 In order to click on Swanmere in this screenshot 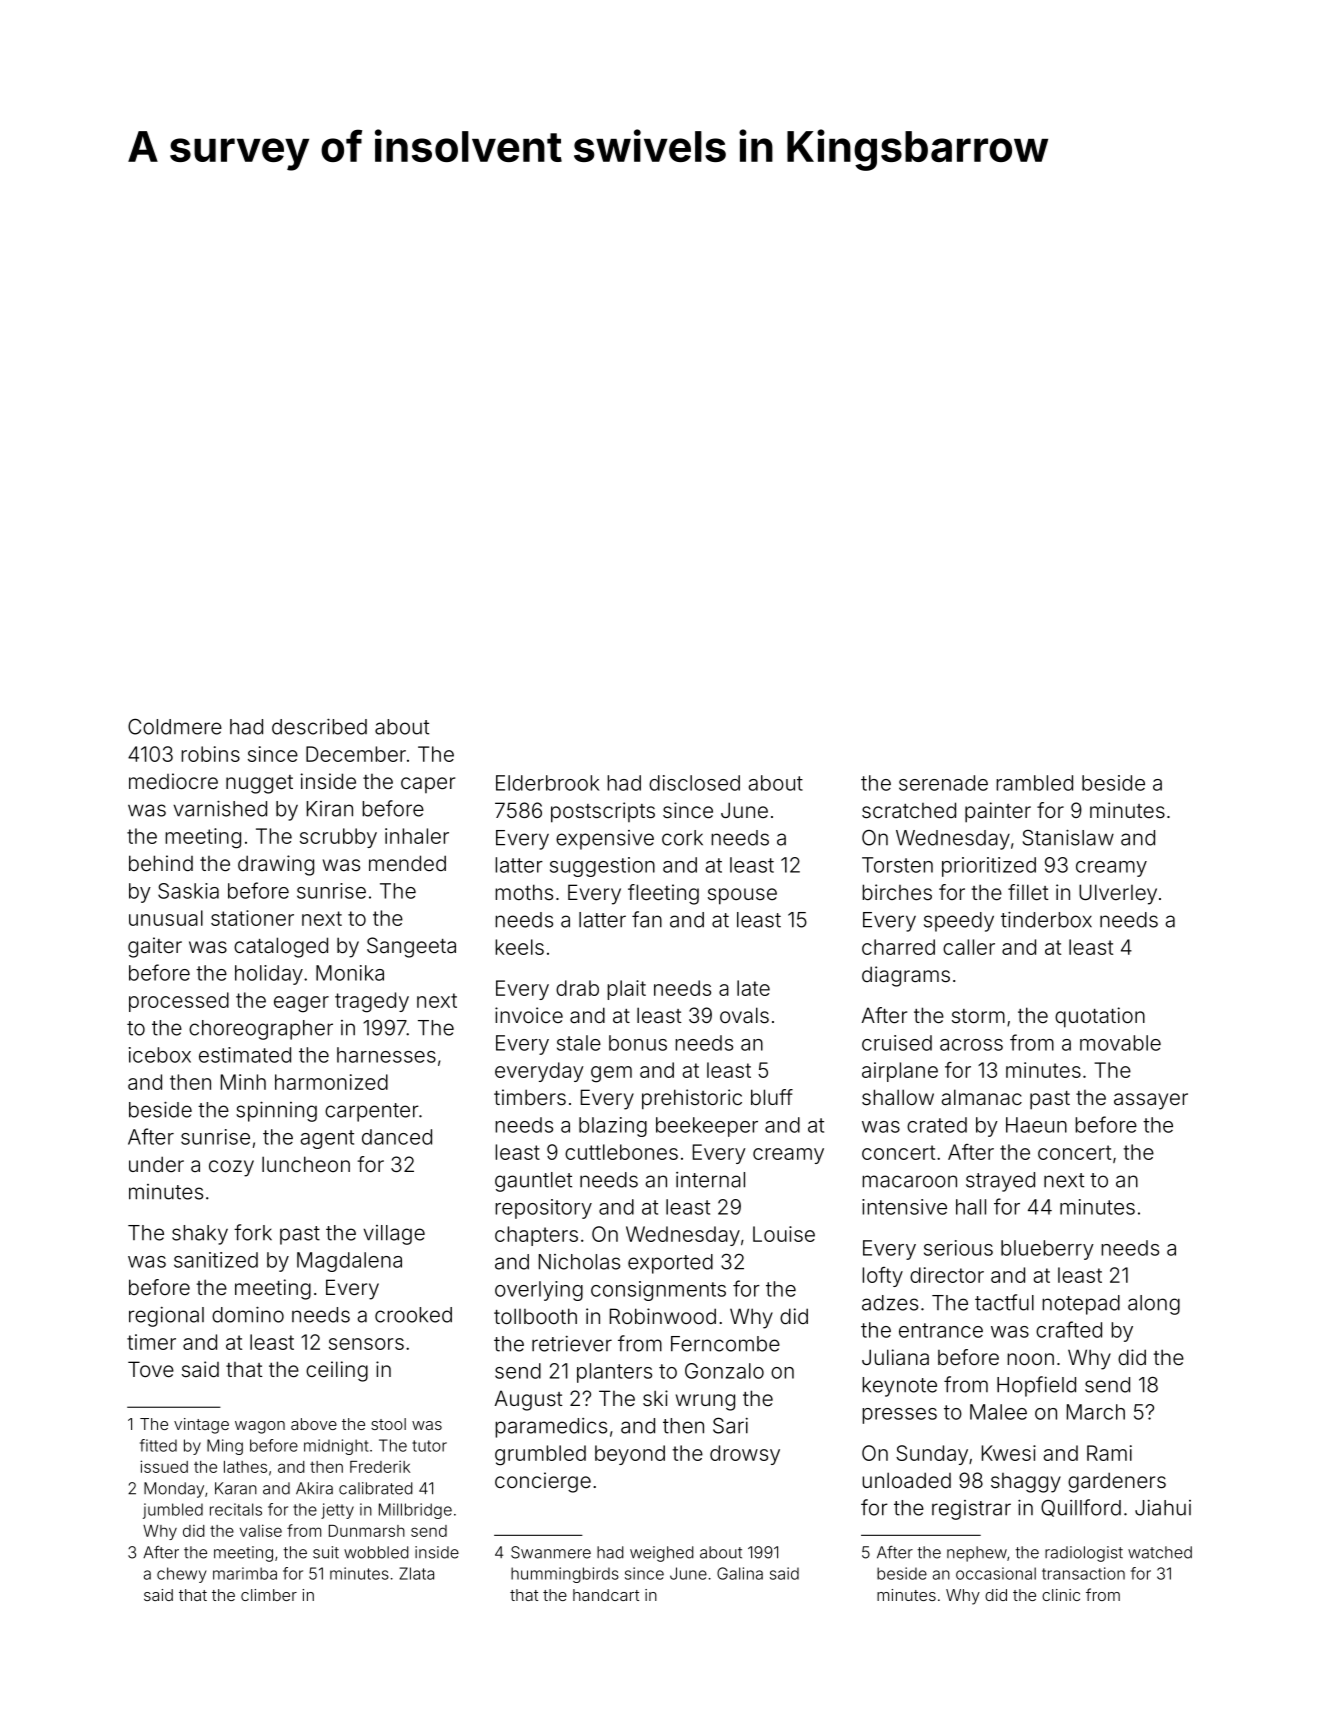, I will do `click(551, 1552)`.
